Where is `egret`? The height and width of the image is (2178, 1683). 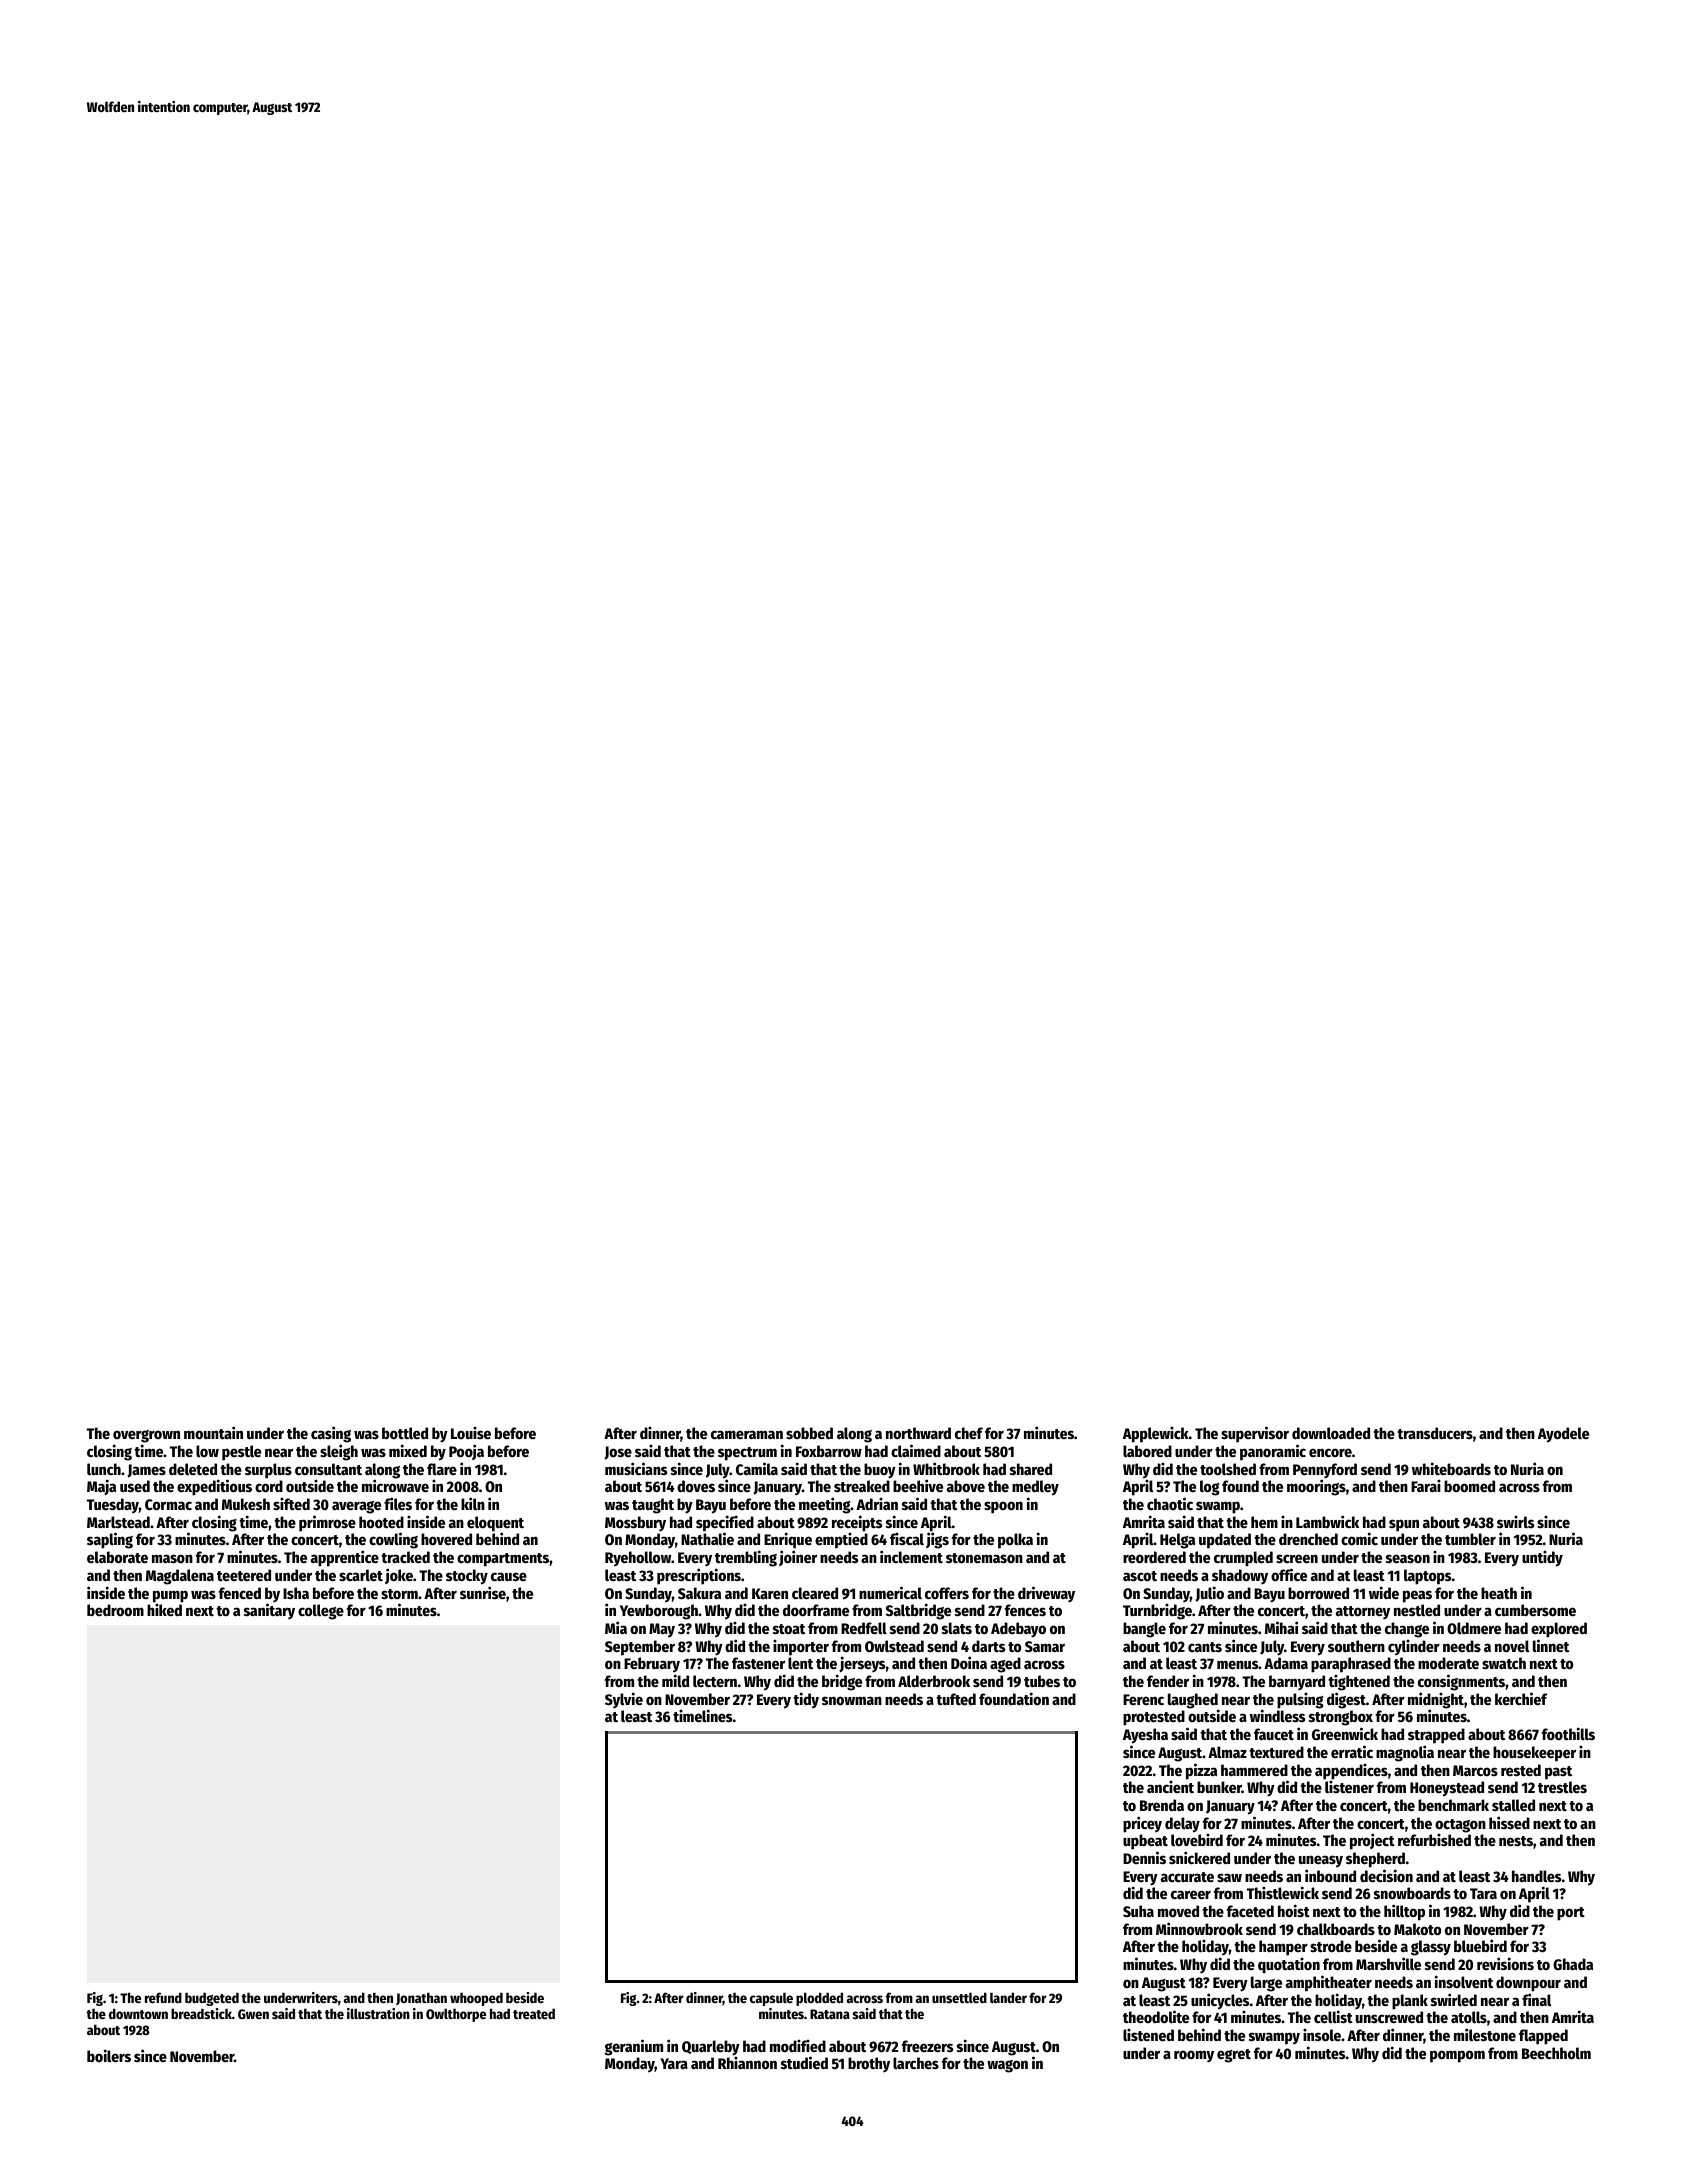 egret is located at coordinates (1234, 2056).
